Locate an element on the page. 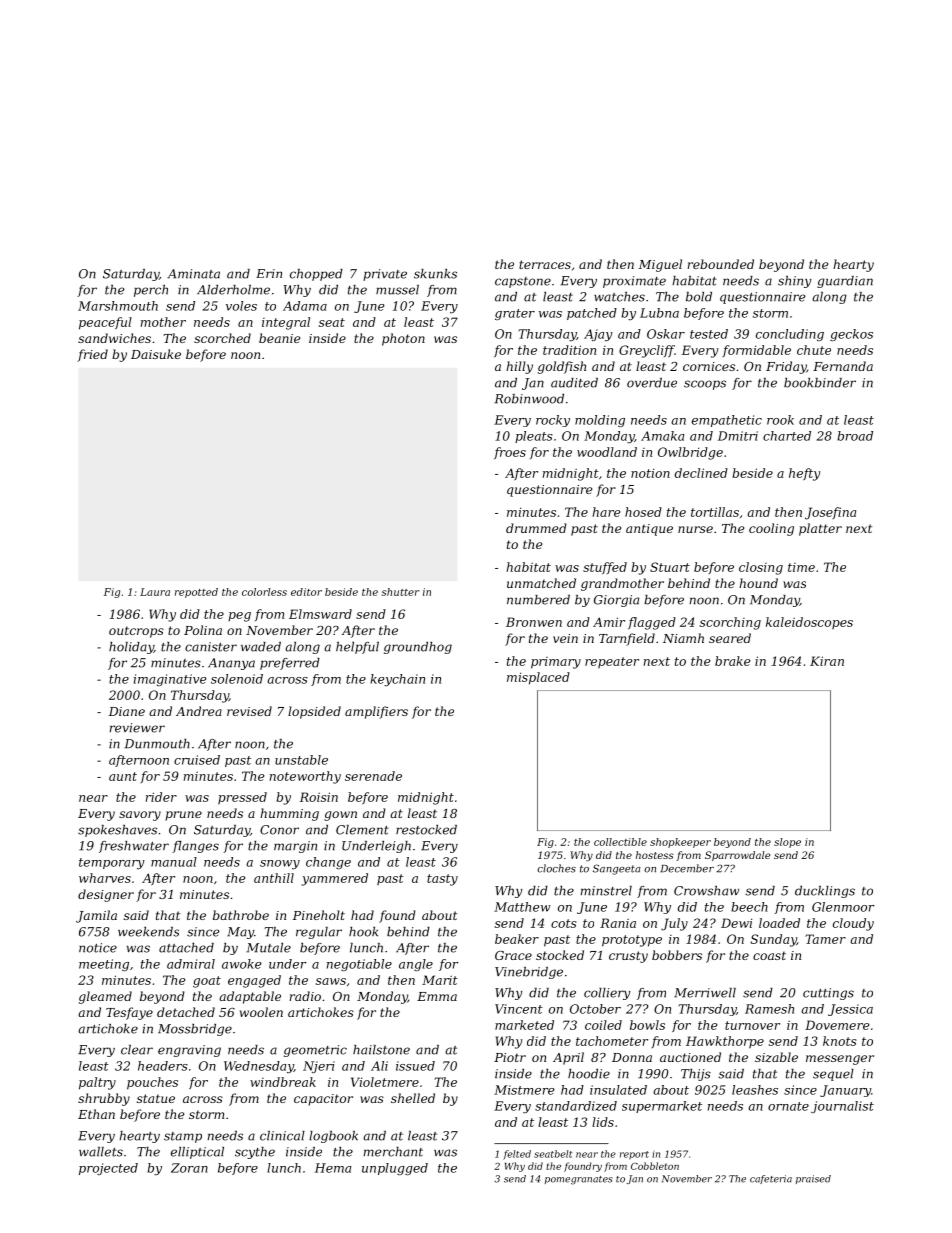 This image has width=952, height=1233. stamp is located at coordinates (183, 1137).
